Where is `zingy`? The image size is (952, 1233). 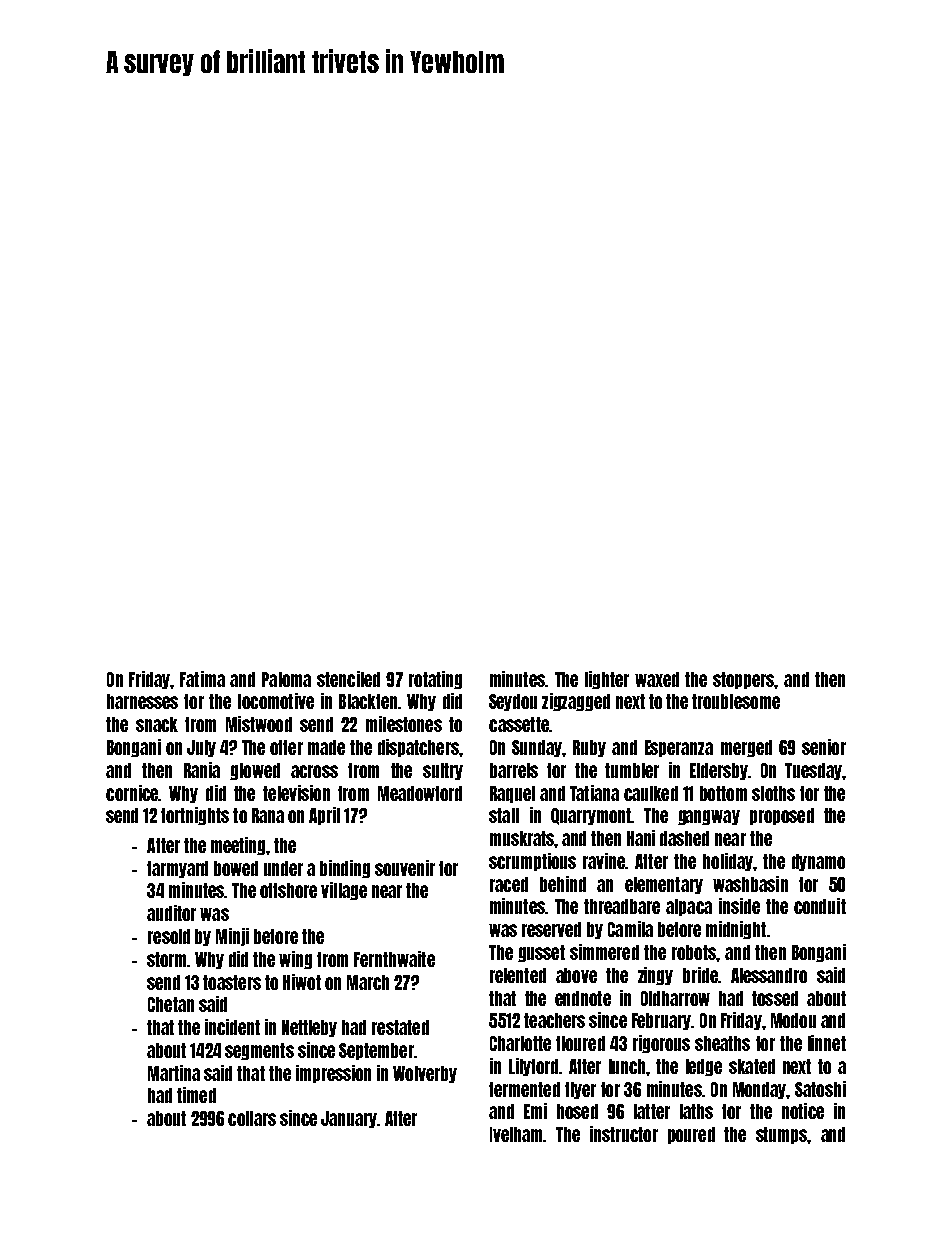 zingy is located at coordinates (655, 976).
